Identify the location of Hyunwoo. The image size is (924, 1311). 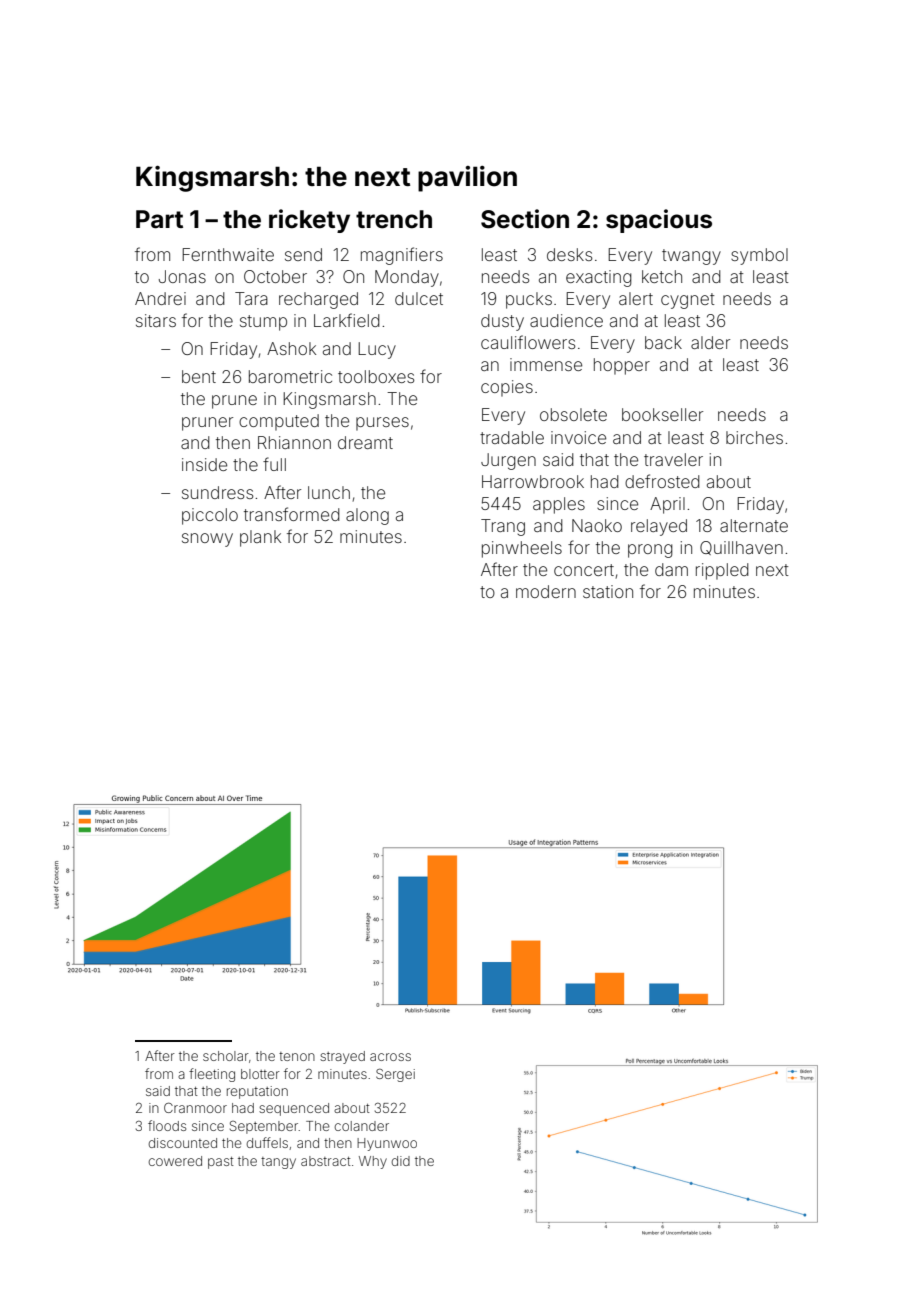
(387, 1144).
